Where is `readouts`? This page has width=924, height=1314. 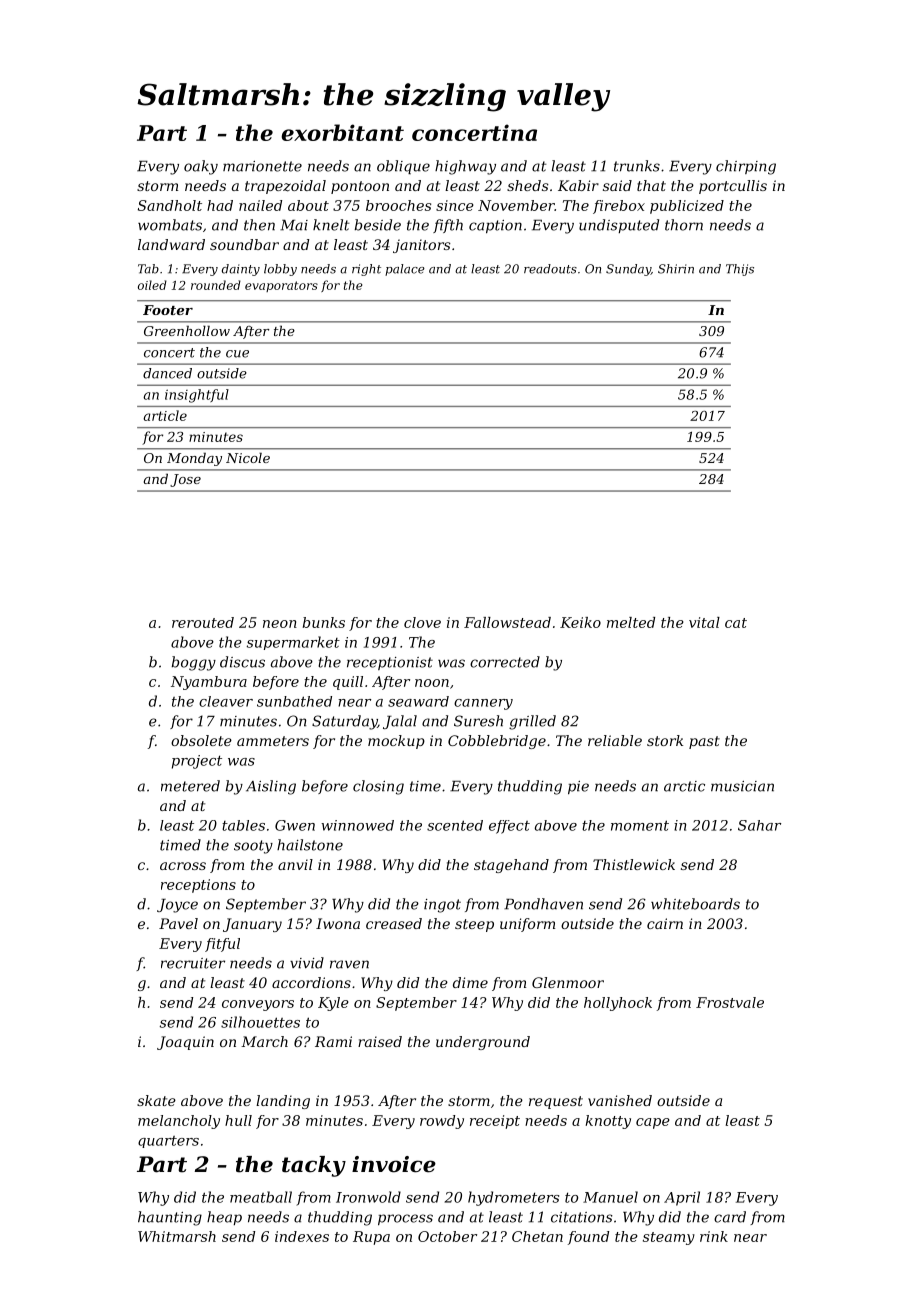
readouts is located at coordinates (550, 269).
